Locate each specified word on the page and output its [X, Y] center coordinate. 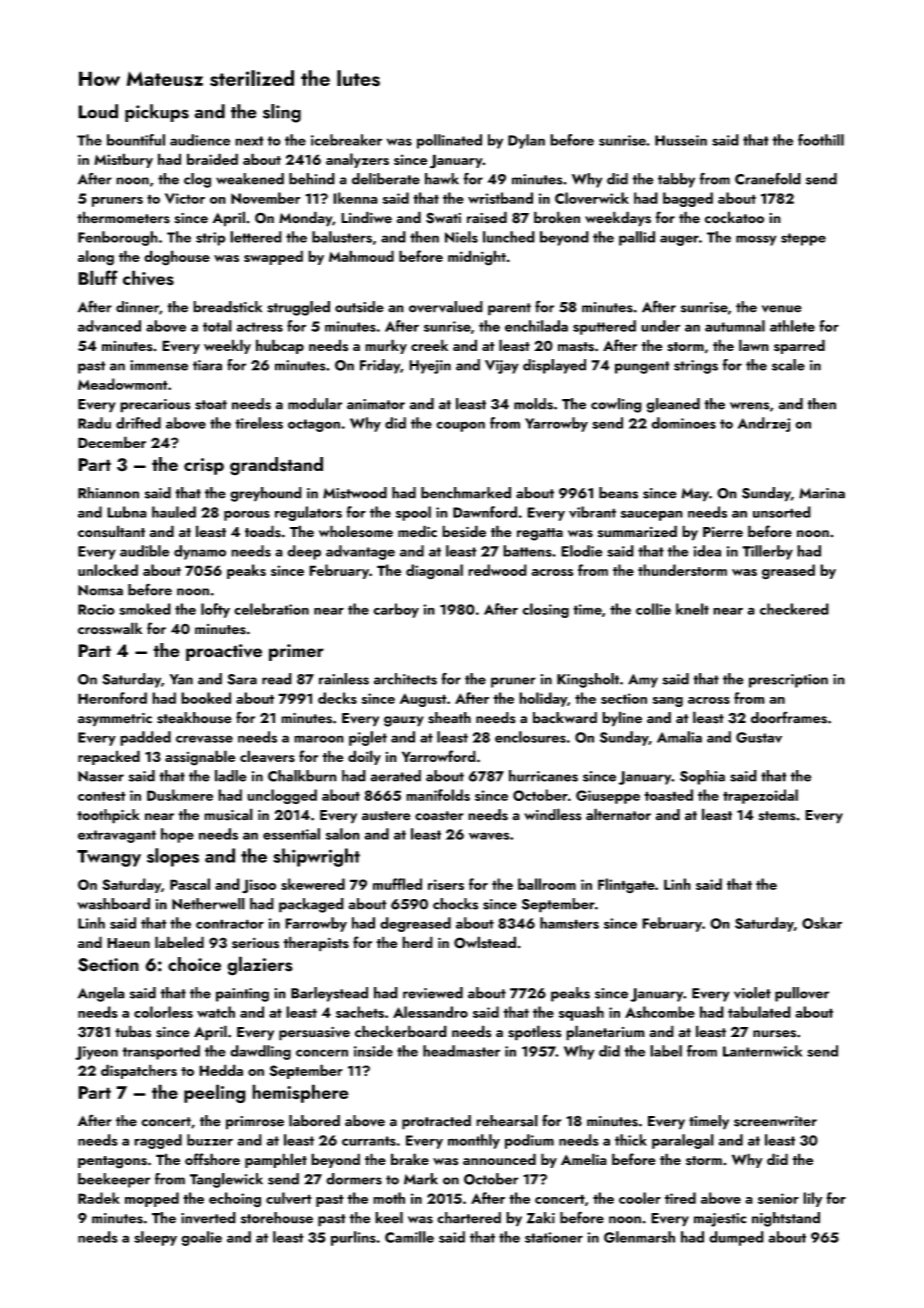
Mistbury [123, 160]
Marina [822, 493]
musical [228, 814]
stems [777, 816]
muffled [397, 884]
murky [386, 346]
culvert [289, 1198]
